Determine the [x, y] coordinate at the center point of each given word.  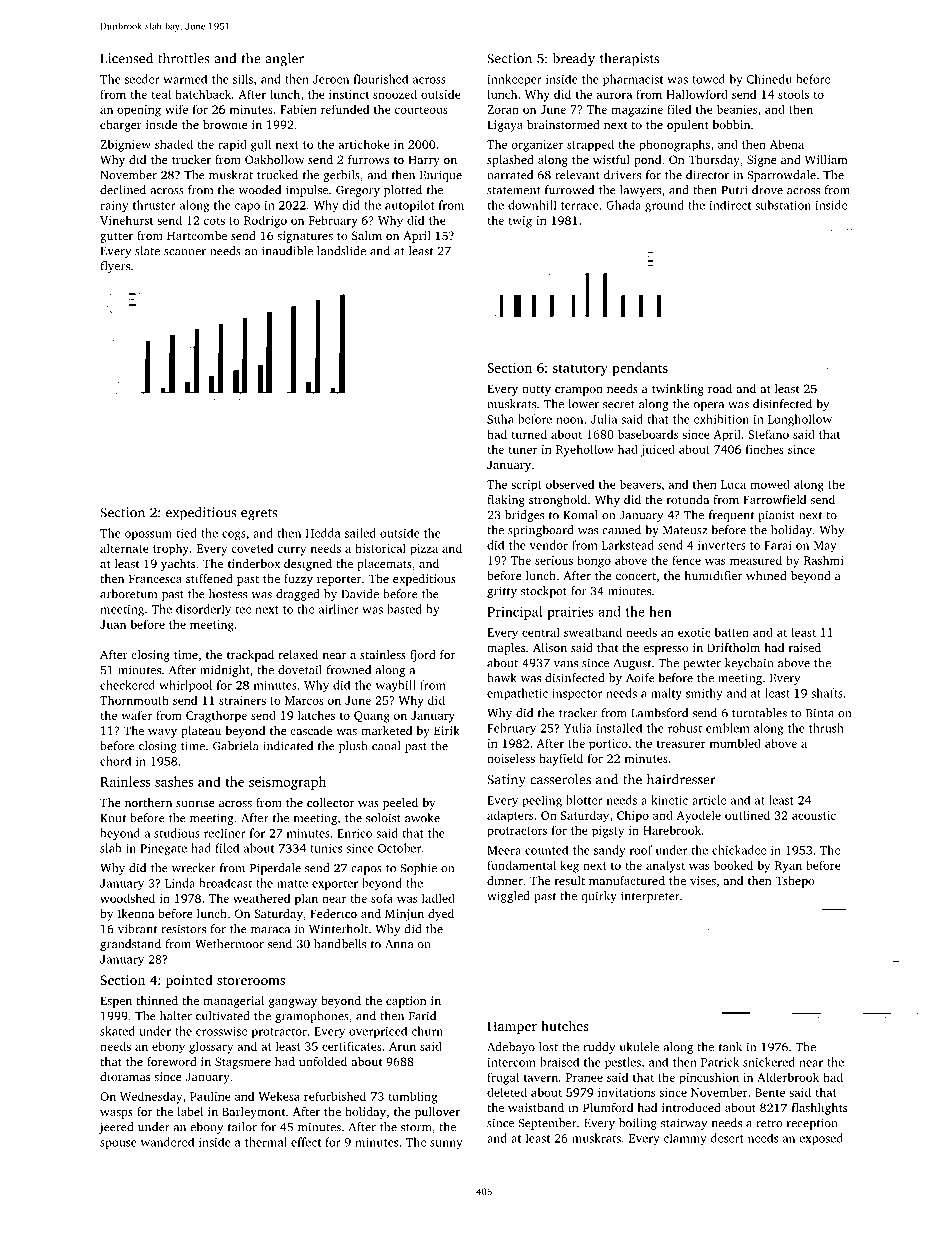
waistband [536, 1107]
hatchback [203, 94]
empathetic [517, 694]
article [709, 800]
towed [708, 79]
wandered [167, 1142]
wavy [162, 733]
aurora [614, 95]
